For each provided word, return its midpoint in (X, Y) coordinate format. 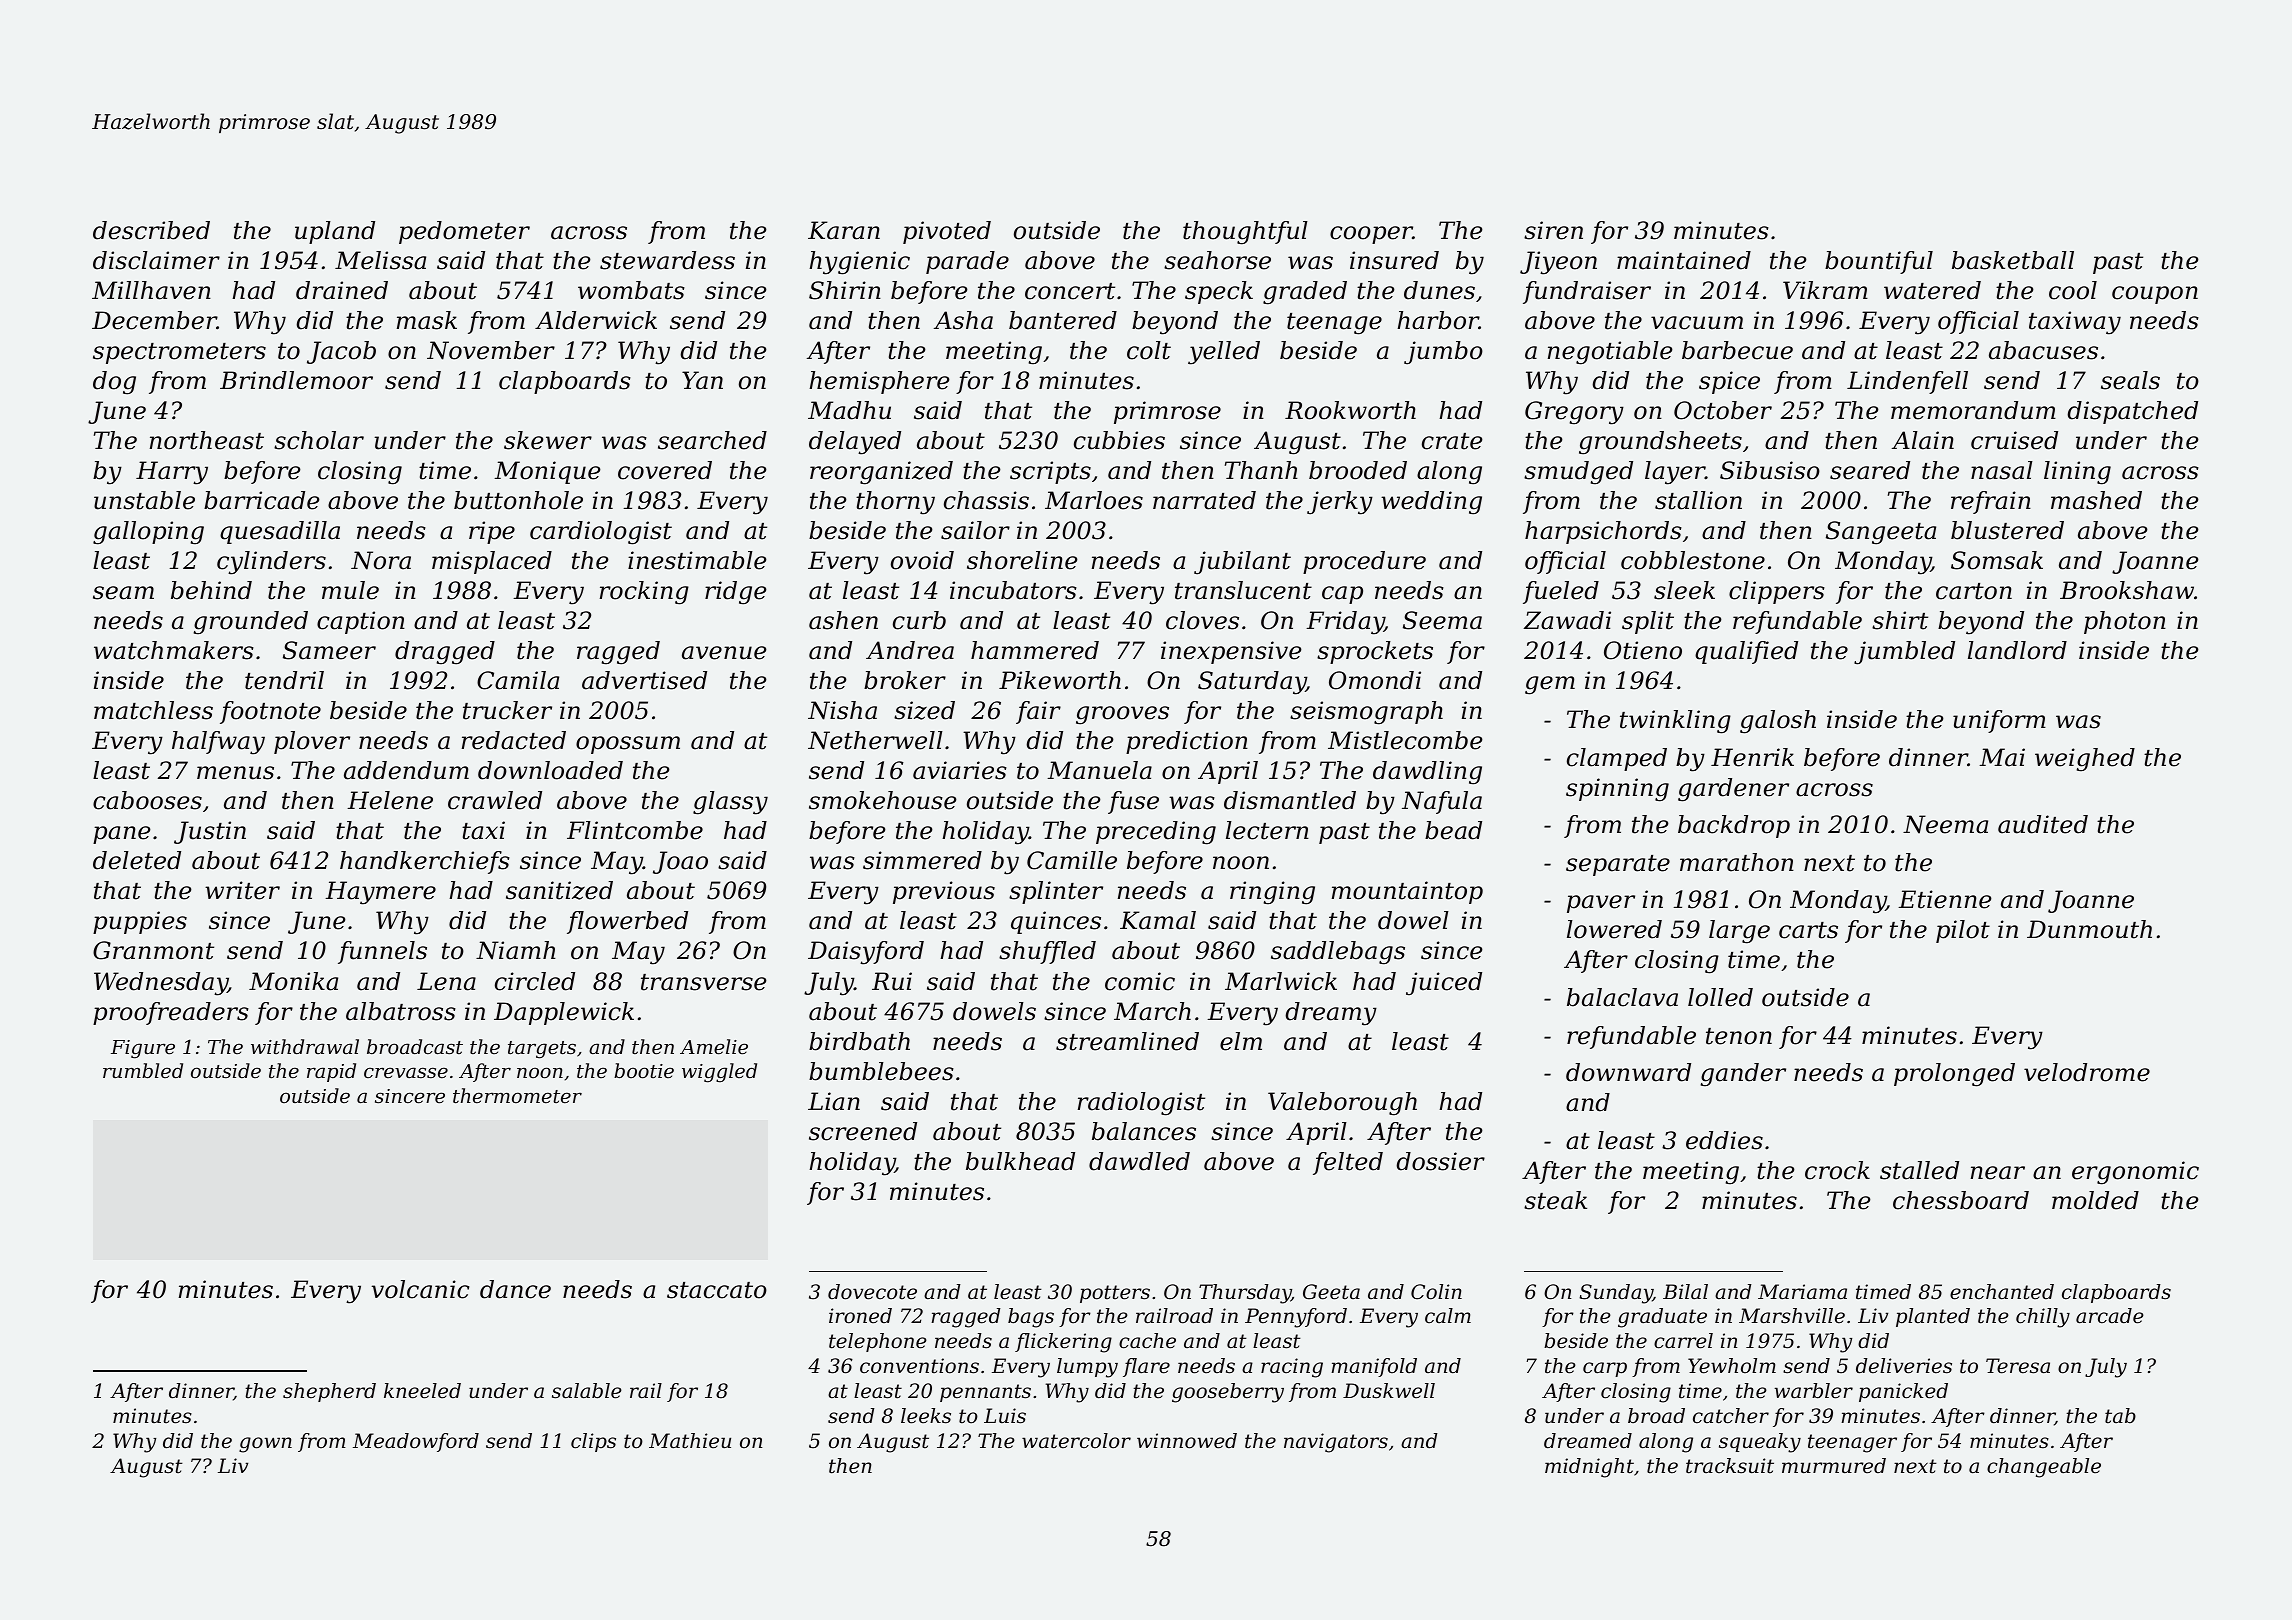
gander (1743, 1074)
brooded (1358, 470)
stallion (1698, 500)
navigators (1336, 1443)
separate (1618, 865)
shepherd (329, 1392)
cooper (1371, 235)
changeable (2044, 1468)
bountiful (1879, 262)
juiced (1444, 983)
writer (242, 890)
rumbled (143, 1070)
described (151, 230)
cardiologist (601, 533)
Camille (1072, 860)
